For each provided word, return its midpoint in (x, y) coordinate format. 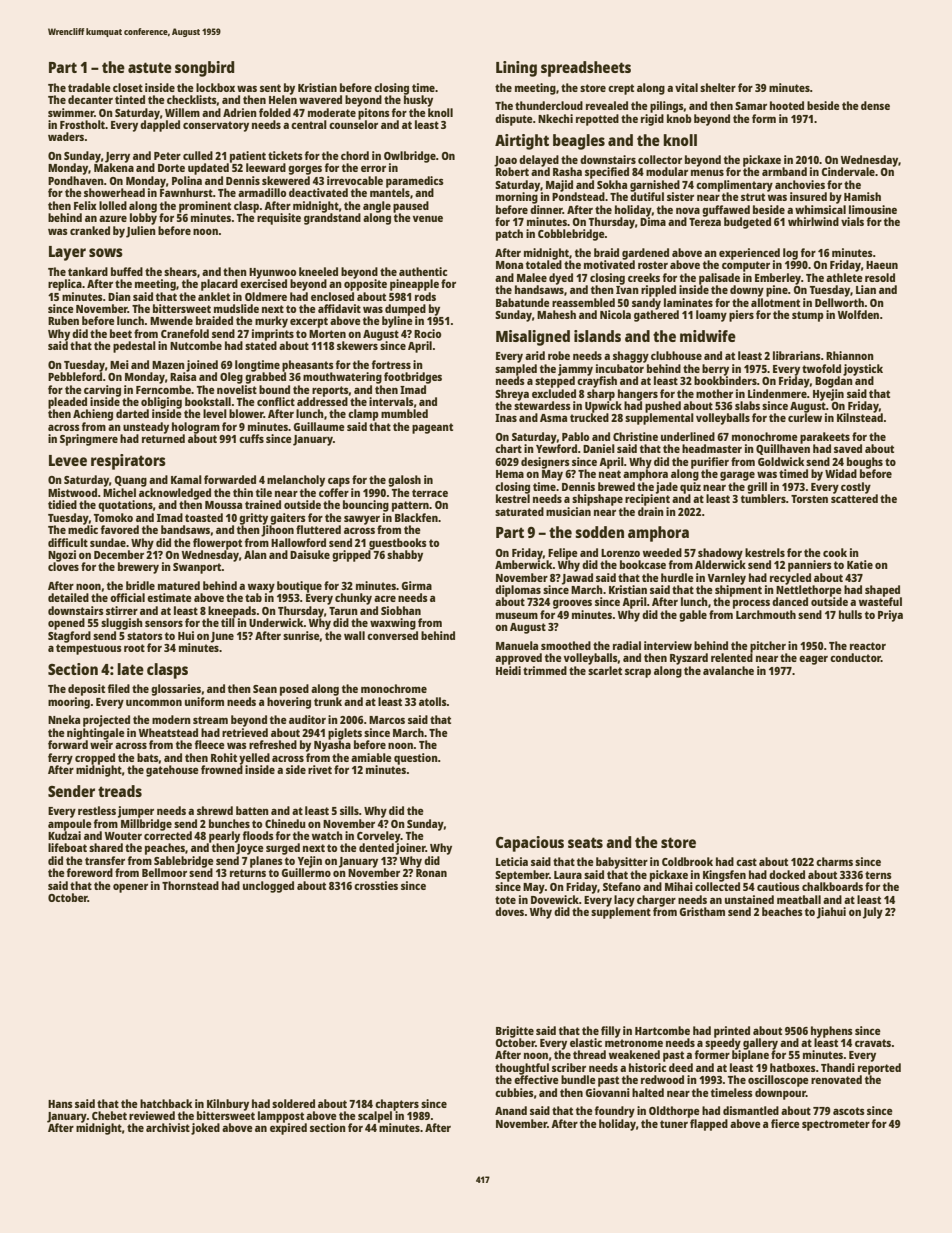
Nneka (64, 719)
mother (714, 393)
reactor (868, 646)
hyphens (832, 1032)
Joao (505, 161)
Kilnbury (228, 1105)
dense (875, 105)
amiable (371, 757)
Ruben (63, 320)
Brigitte (515, 1032)
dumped (405, 310)
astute (150, 67)
